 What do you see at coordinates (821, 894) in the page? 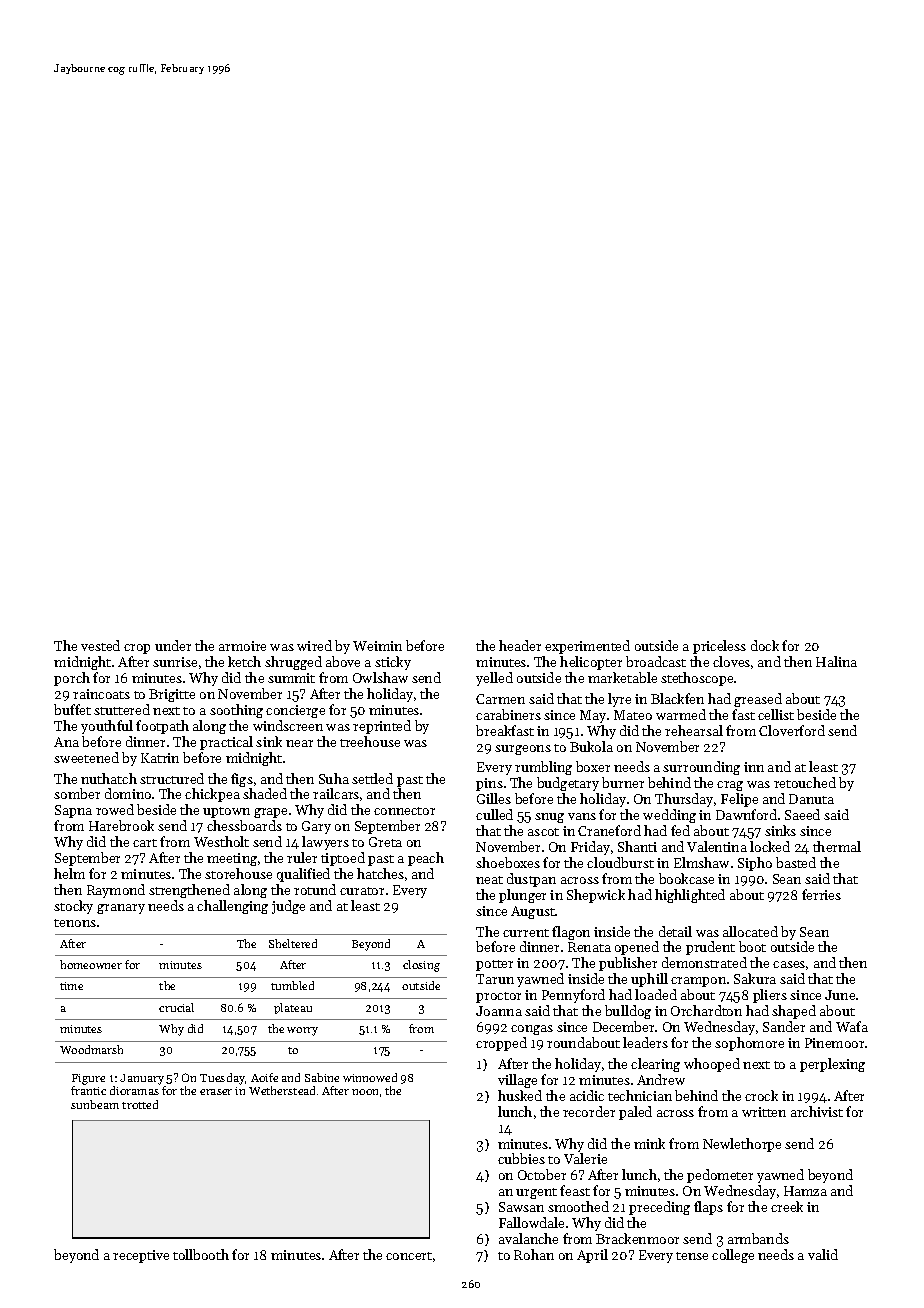
I see `ferries` at bounding box center [821, 894].
